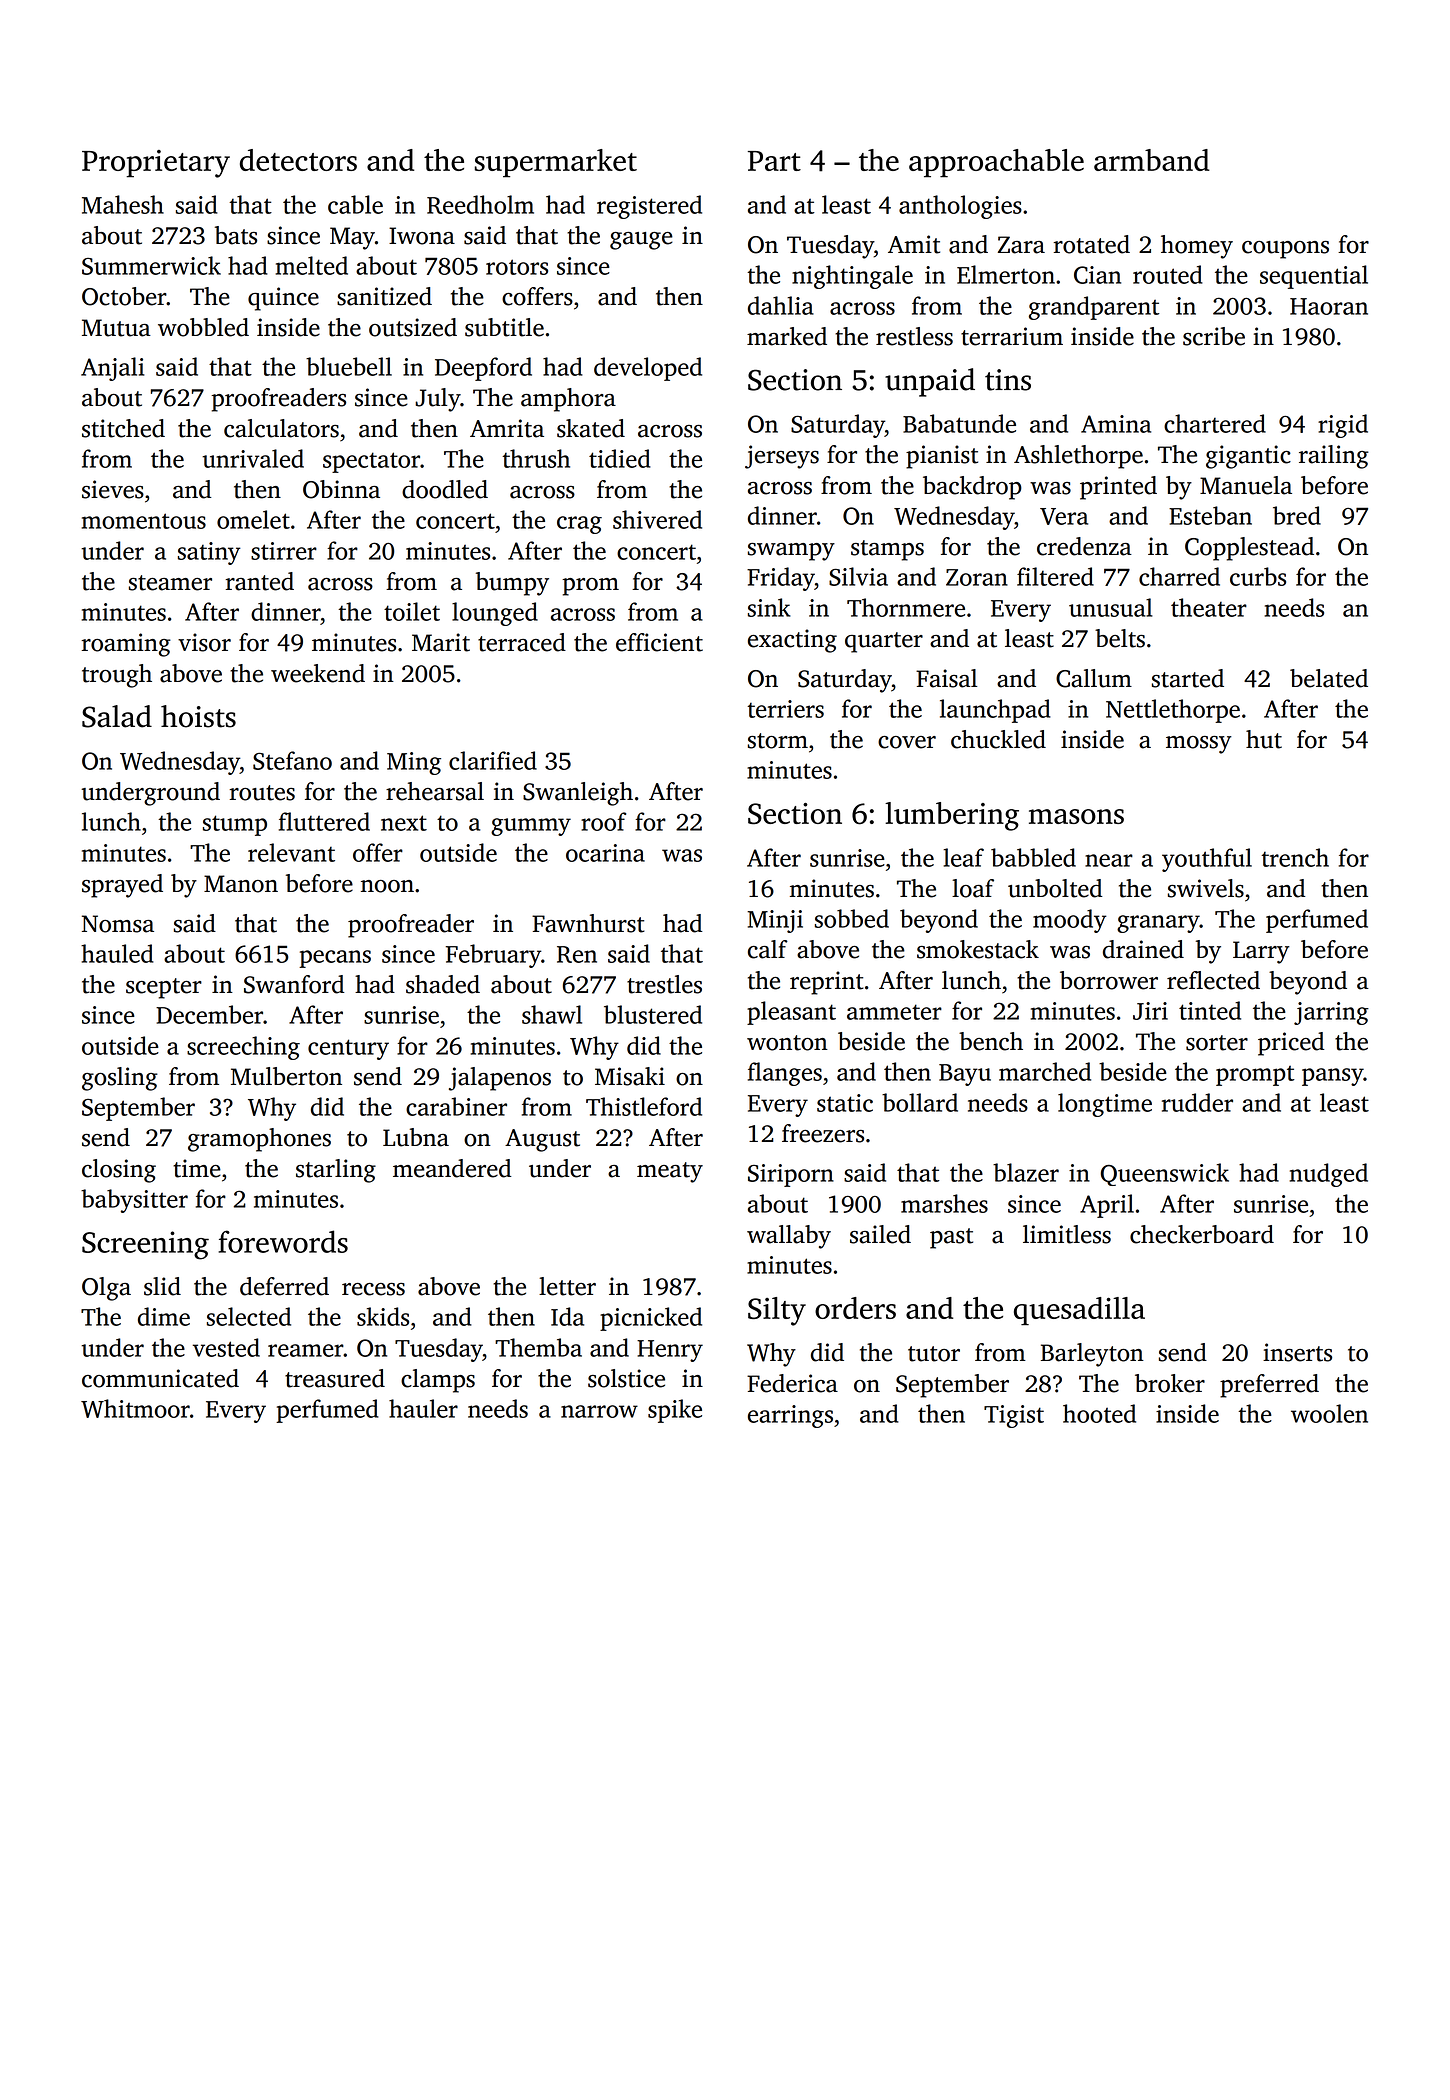 The width and height of the document is (1450, 2100). I want to click on Barleyton, so click(1092, 1355).
